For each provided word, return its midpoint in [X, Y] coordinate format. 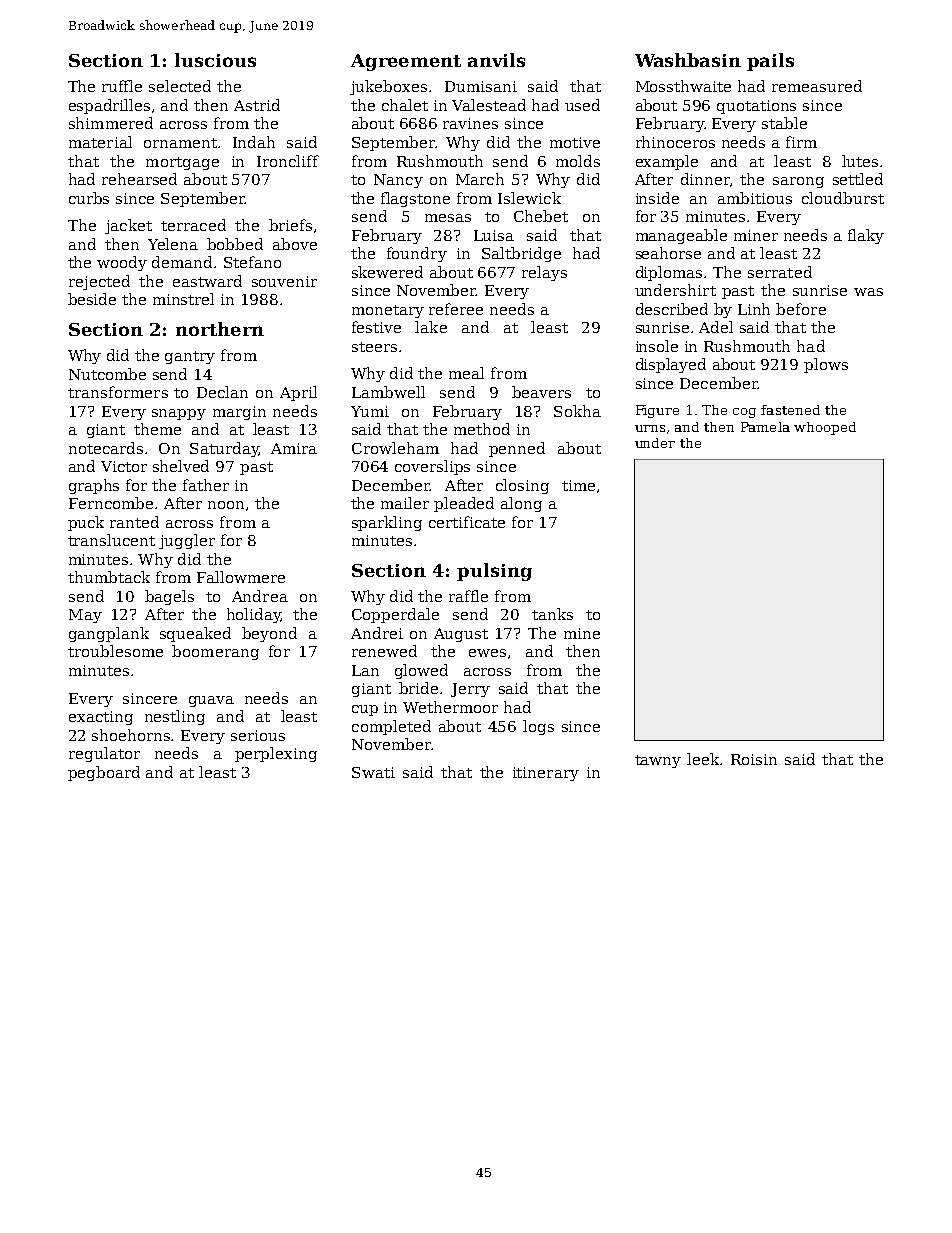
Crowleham [395, 448]
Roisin [754, 759]
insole [657, 346]
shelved [181, 466]
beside [92, 299]
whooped [825, 428]
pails [770, 62]
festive [376, 327]
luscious [215, 60]
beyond [269, 634]
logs [538, 727]
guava [211, 701]
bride [418, 688]
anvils [496, 60]
